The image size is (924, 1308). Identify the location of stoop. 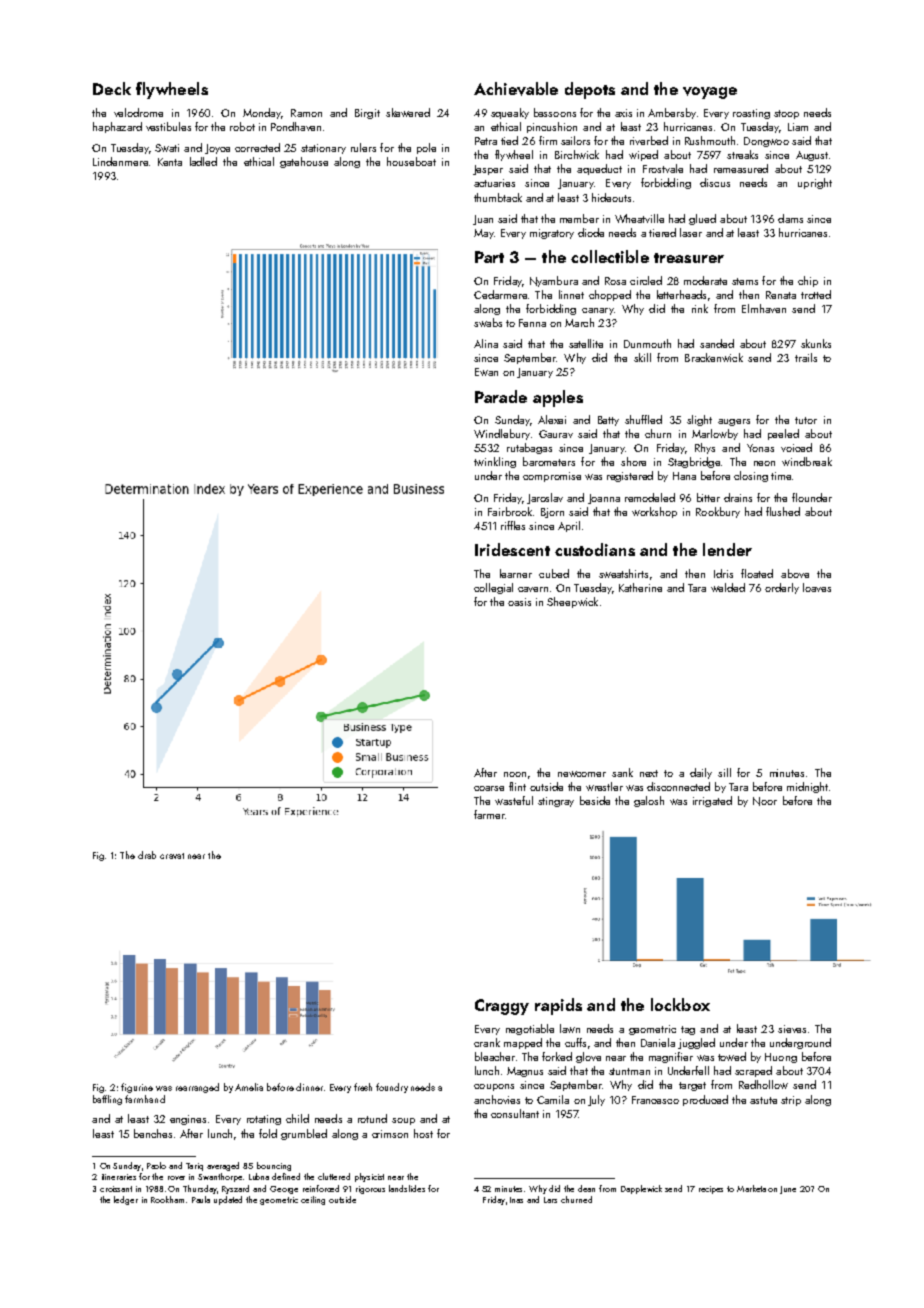
(786, 114).
